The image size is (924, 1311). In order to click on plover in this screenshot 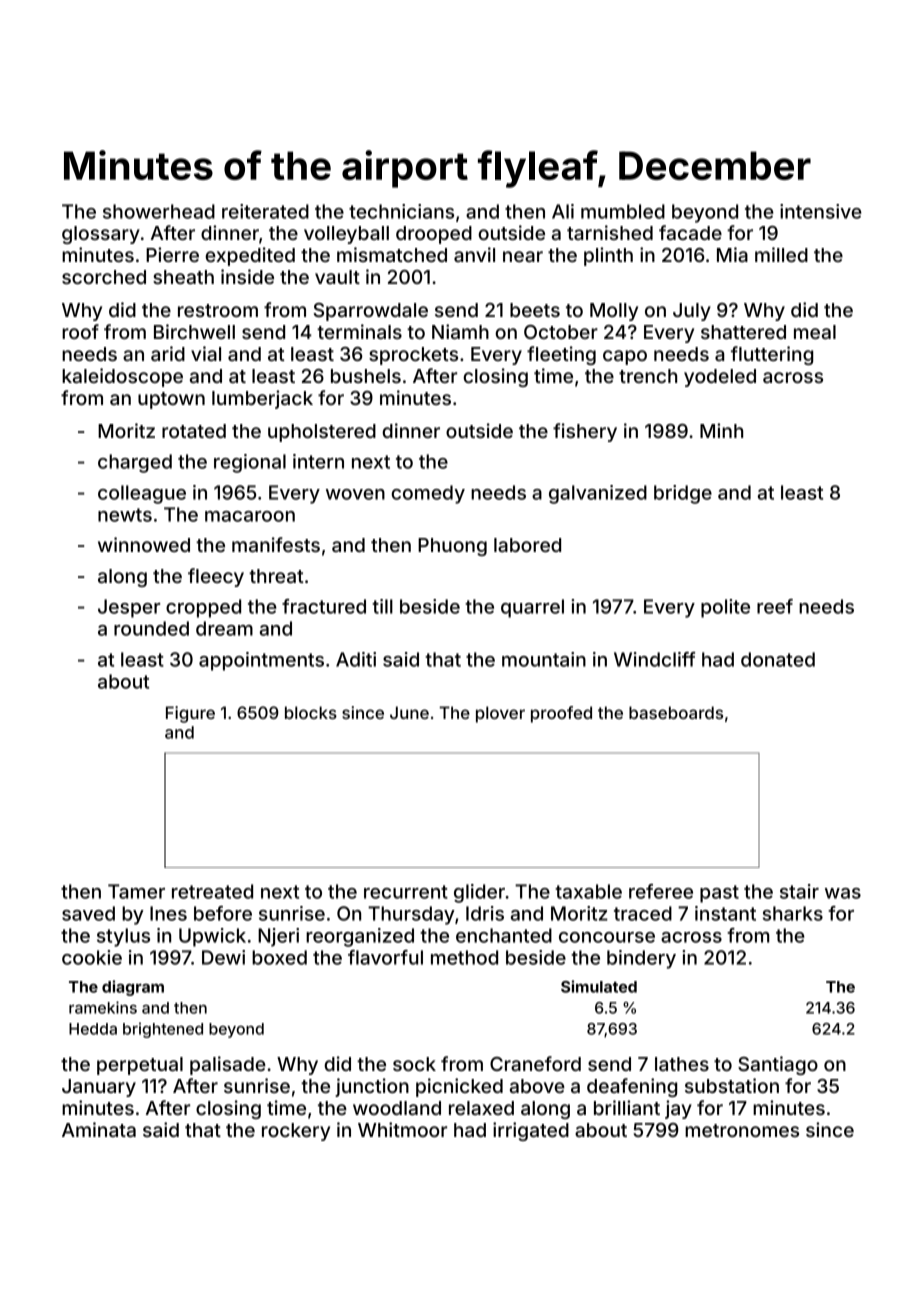, I will do `click(500, 714)`.
